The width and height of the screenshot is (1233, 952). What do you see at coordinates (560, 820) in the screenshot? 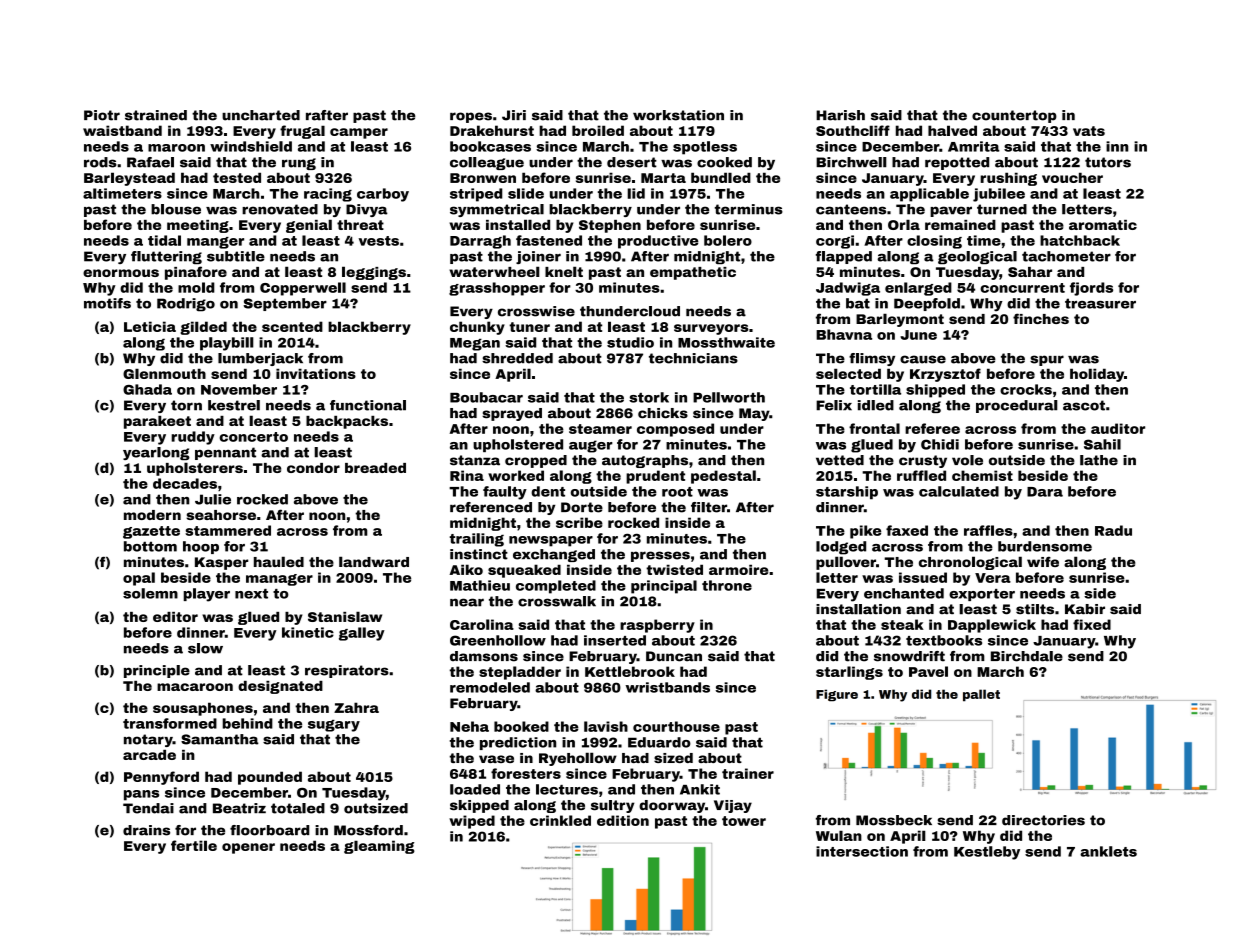
I see `crinkled` at bounding box center [560, 820].
